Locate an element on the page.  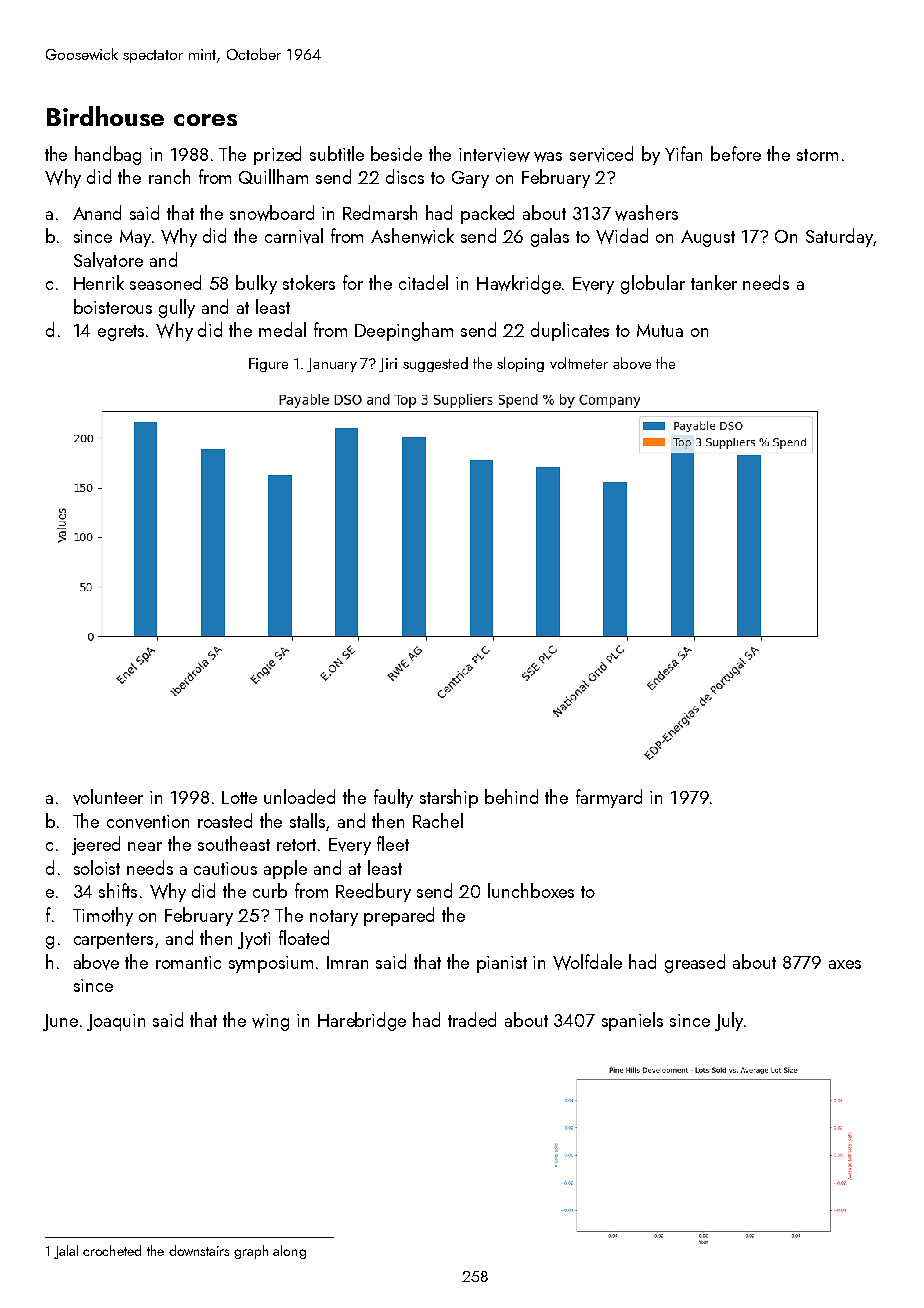
unloaded is located at coordinates (299, 796).
